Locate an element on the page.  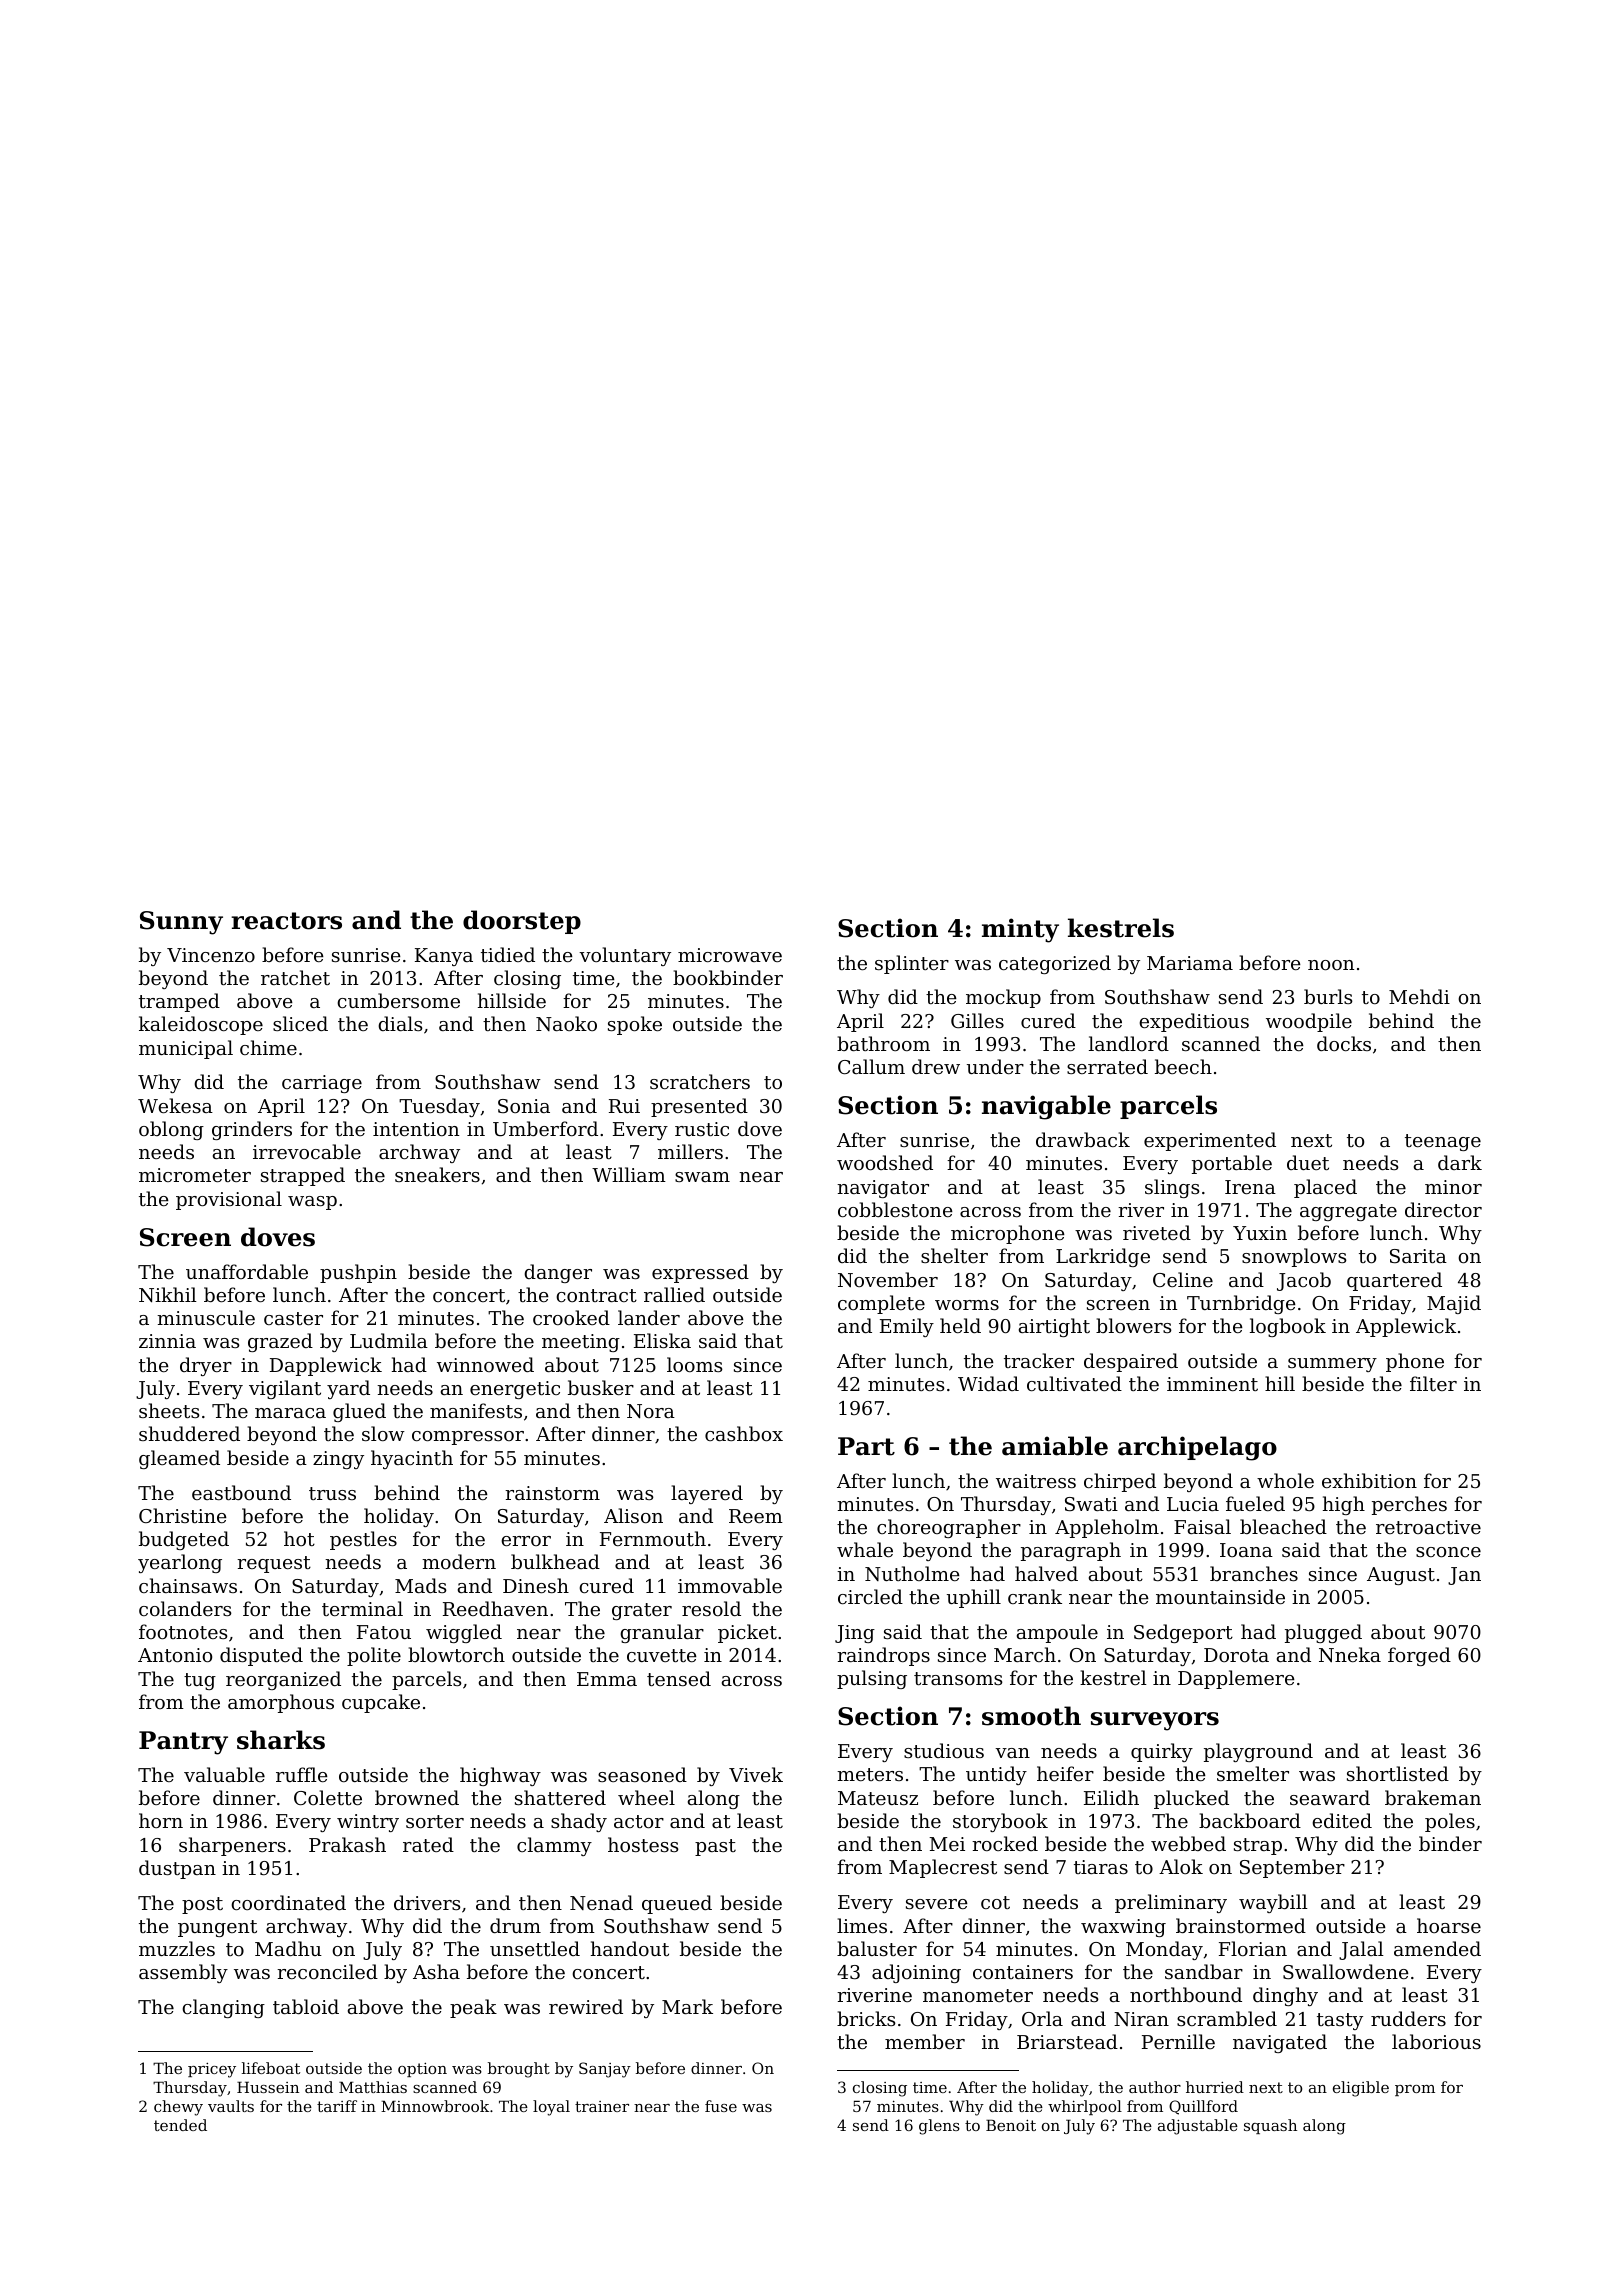
minty is located at coordinates (1020, 930).
